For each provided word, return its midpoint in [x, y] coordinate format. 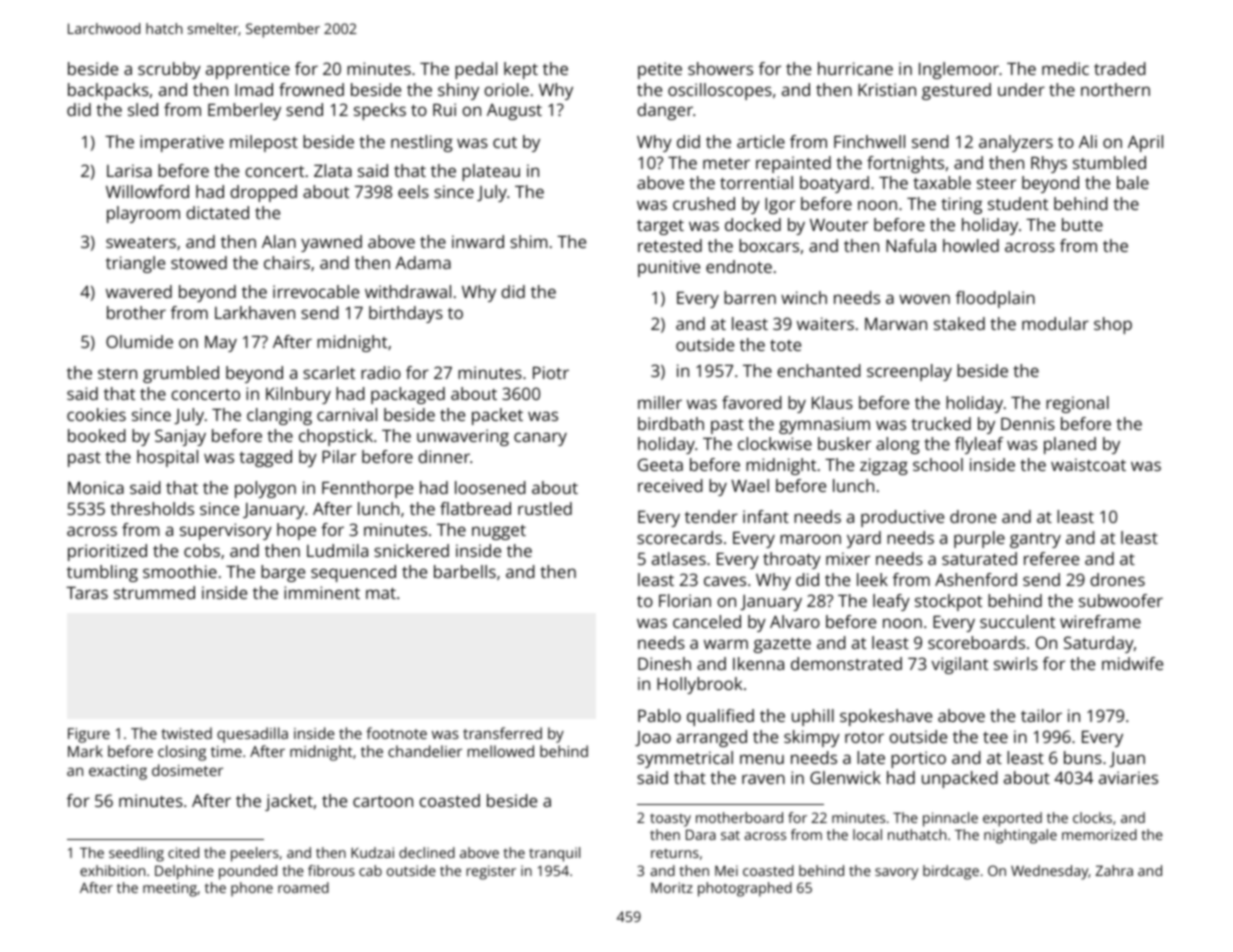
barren [750, 297]
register [491, 872]
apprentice [248, 70]
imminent [322, 592]
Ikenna [758, 663]
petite [660, 70]
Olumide [139, 341]
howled [971, 245]
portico [918, 759]
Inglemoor [959, 70]
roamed [303, 887]
